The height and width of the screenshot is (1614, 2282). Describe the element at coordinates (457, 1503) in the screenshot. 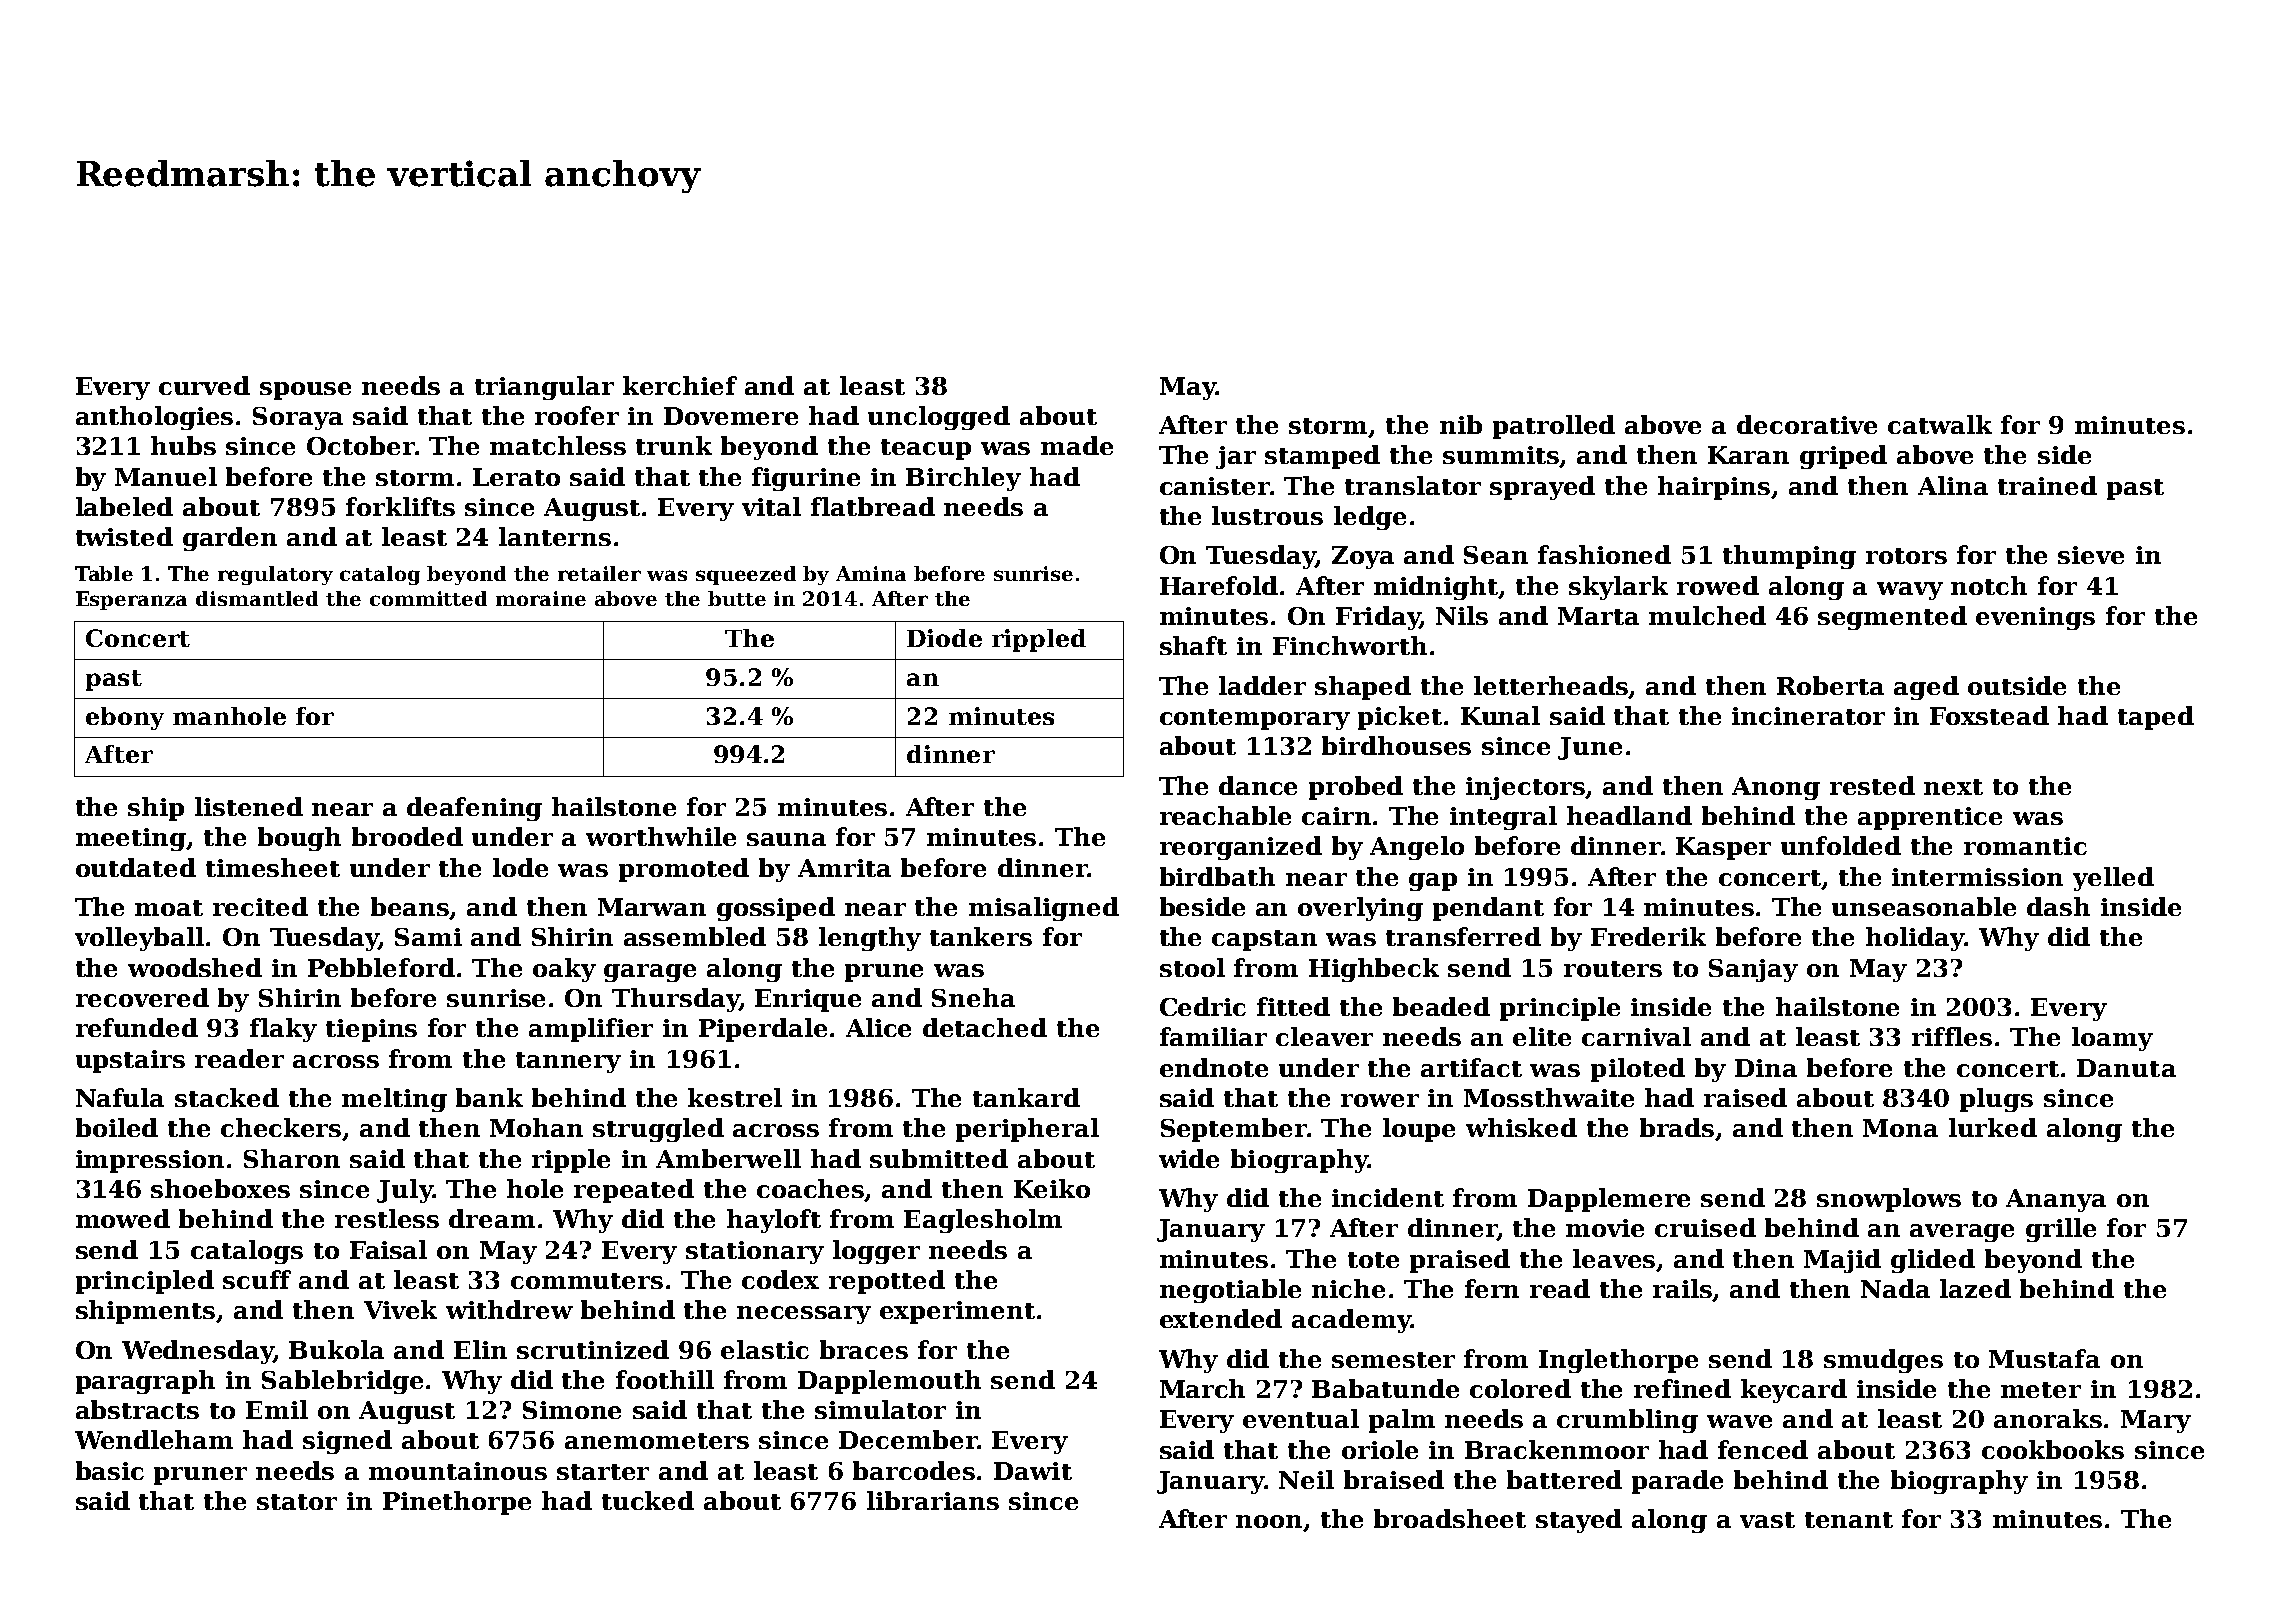

I see `Pinethorpe` at that location.
